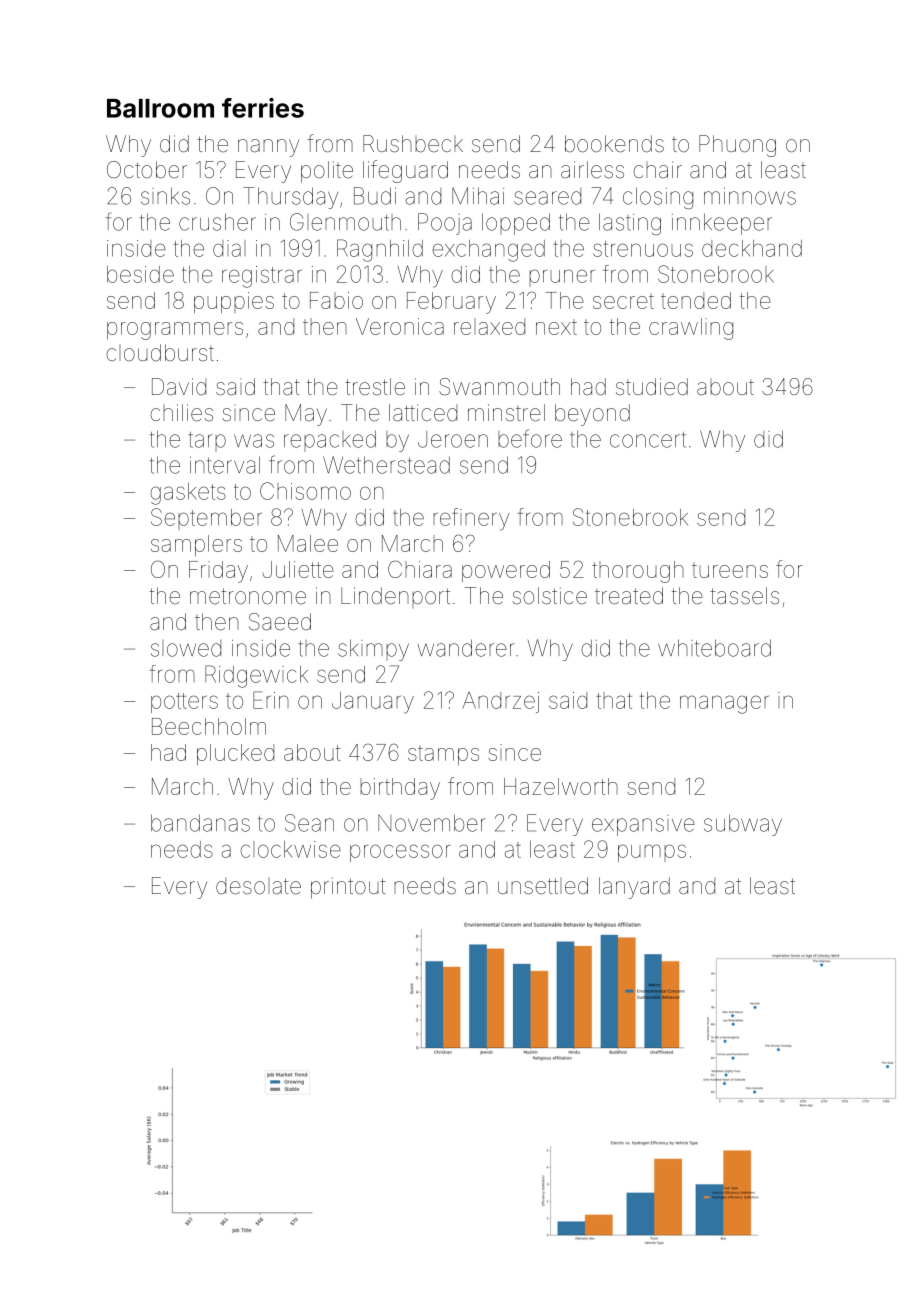 The width and height of the document is (924, 1311). Describe the element at coordinates (186, 648) in the document. I see `slowed` at that location.
